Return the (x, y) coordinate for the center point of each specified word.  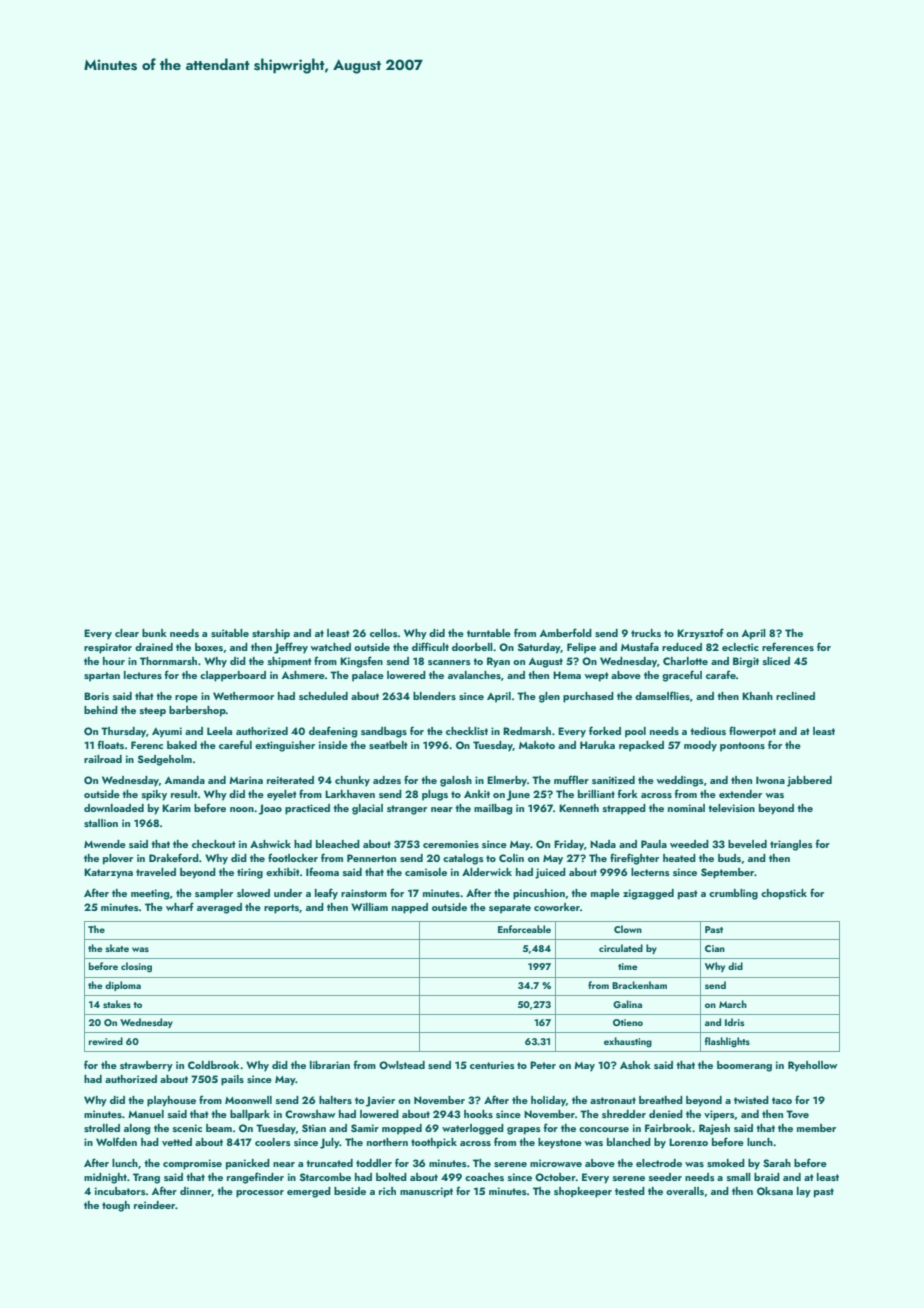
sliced (776, 661)
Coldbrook (213, 1065)
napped (410, 908)
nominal (686, 808)
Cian (715, 948)
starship (271, 634)
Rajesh (714, 1129)
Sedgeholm (165, 760)
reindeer (154, 1205)
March (733, 1004)
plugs (435, 795)
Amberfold (566, 632)
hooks (478, 1114)
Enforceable (524, 929)
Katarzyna (108, 873)
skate (117, 948)
